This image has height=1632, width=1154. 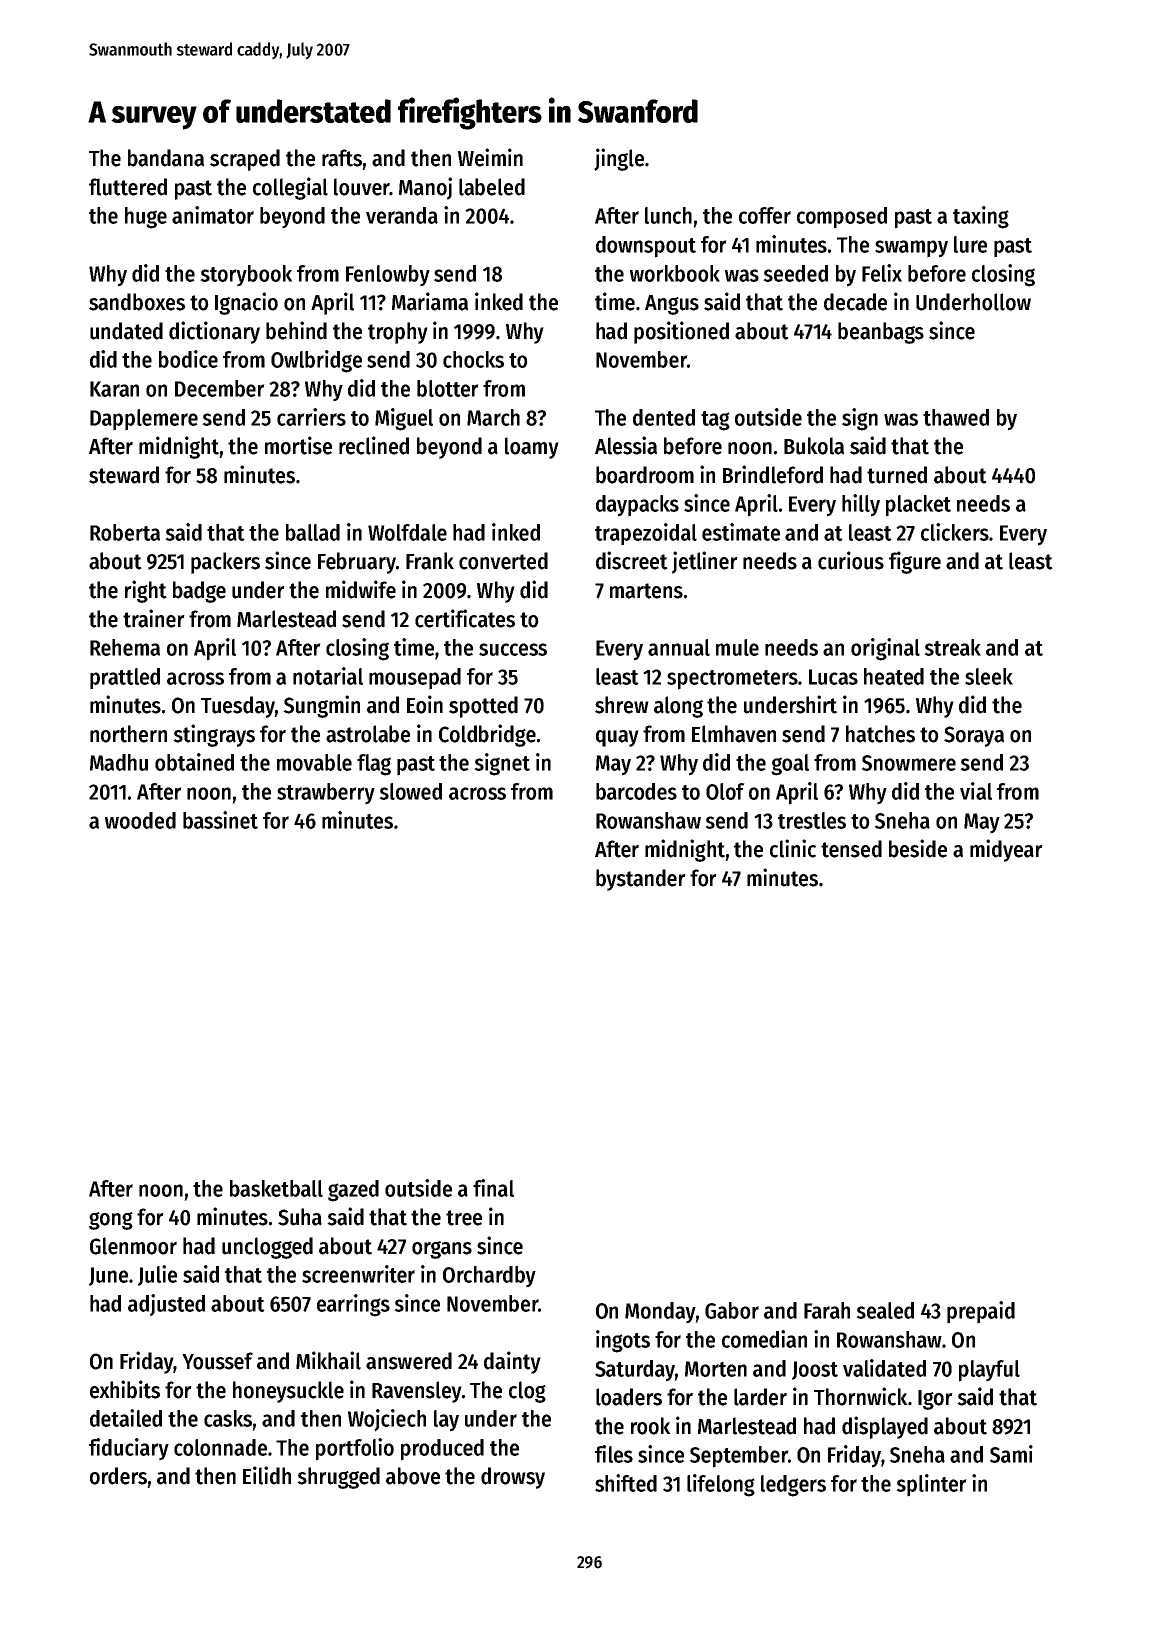 I want to click on beanbags, so click(x=881, y=333).
